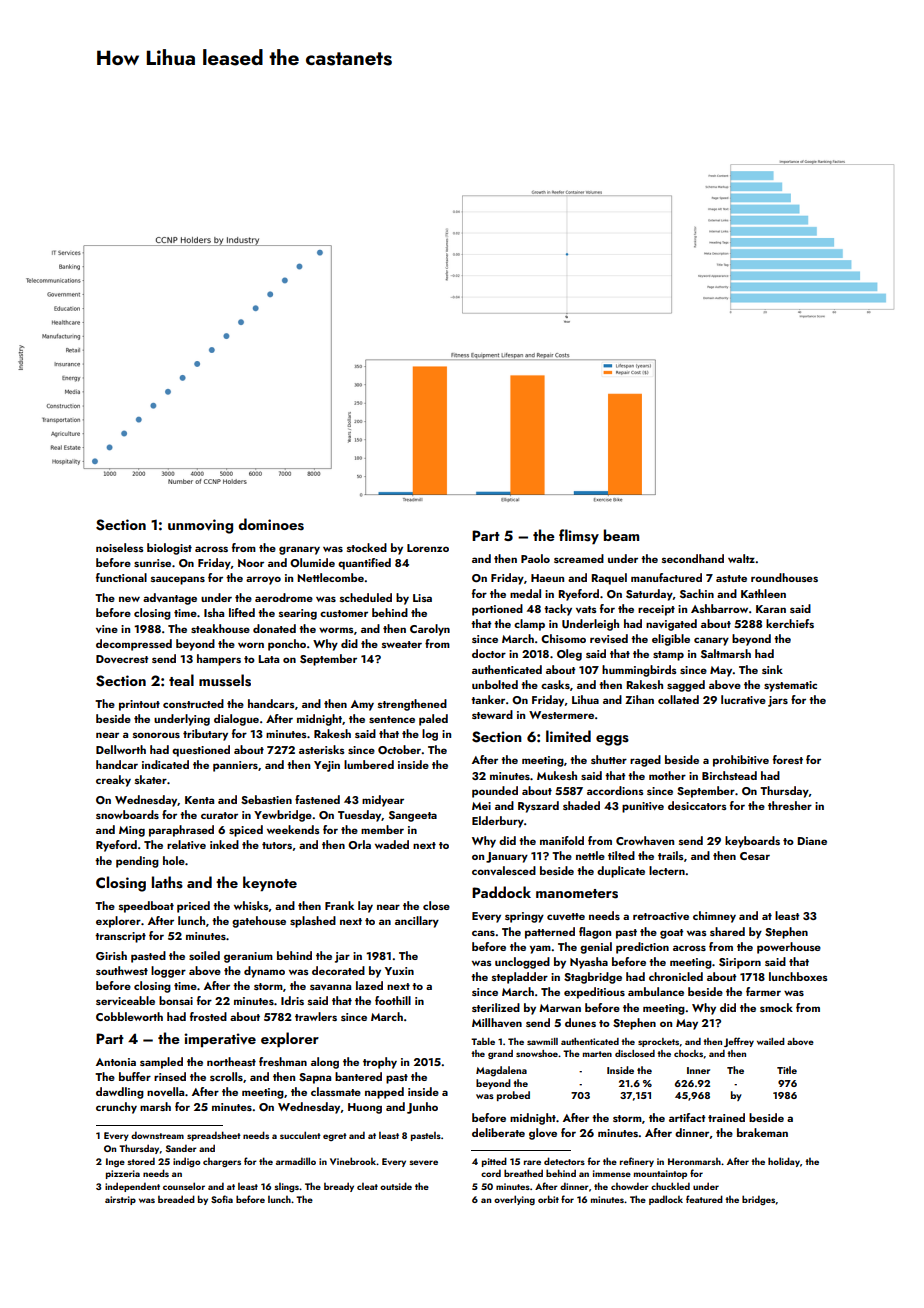 The image size is (924, 1308). Describe the element at coordinates (116, 1062) in the image. I see `Antonia` at that location.
